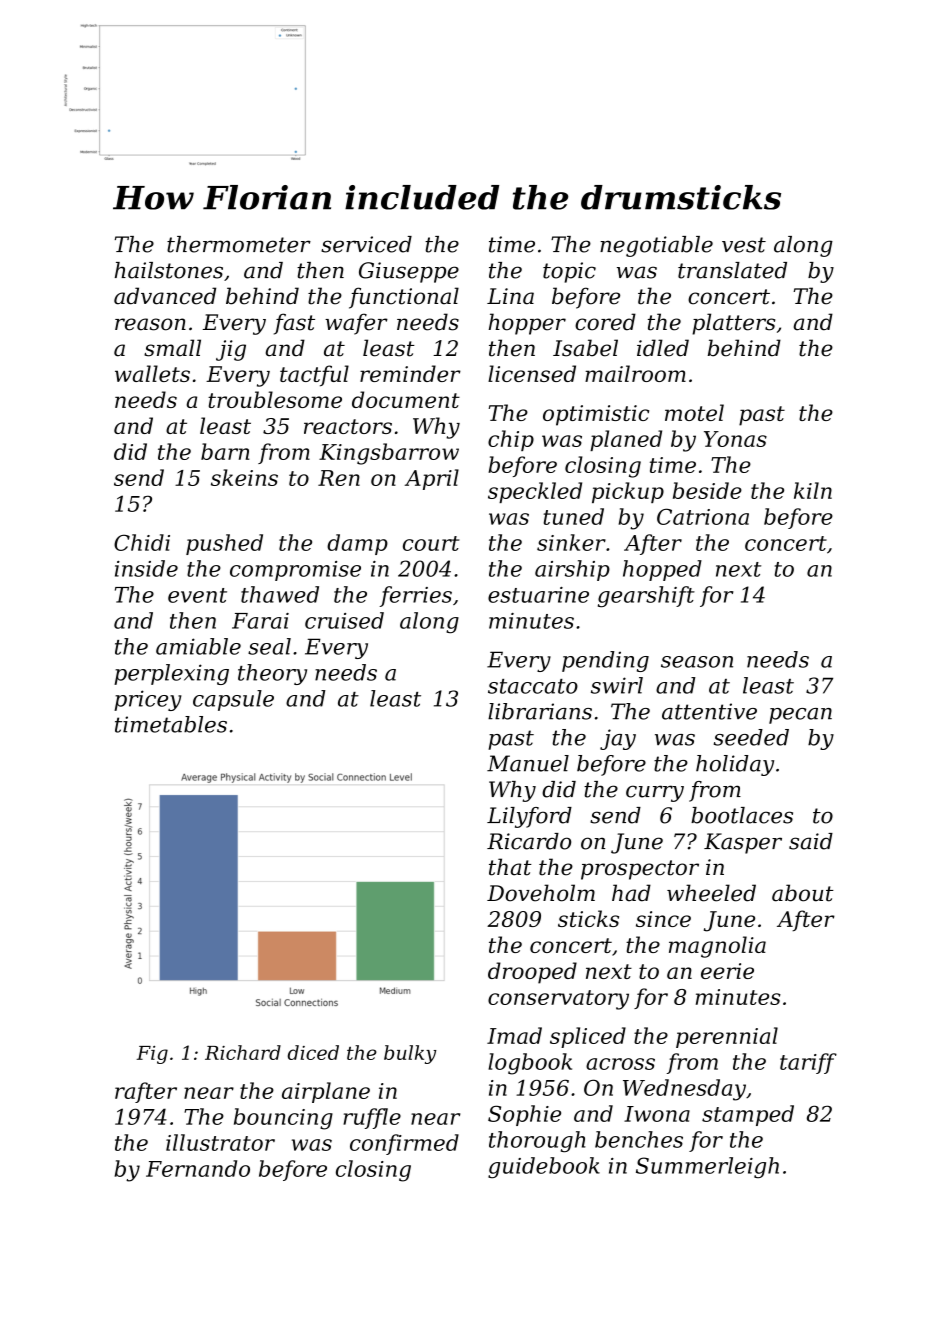 The height and width of the screenshot is (1344, 947). I want to click on that, so click(510, 867).
